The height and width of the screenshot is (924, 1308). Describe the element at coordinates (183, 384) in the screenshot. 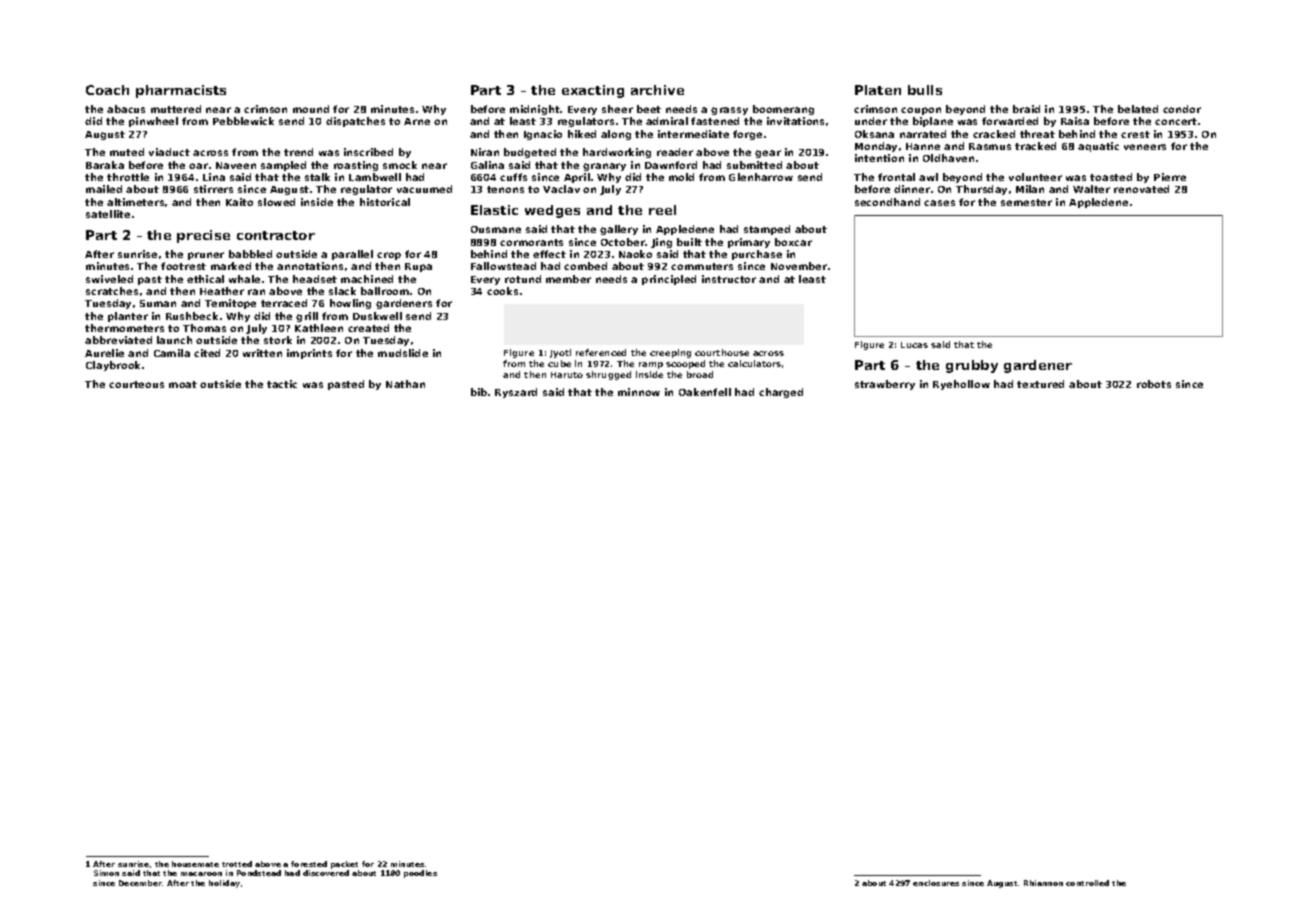

I see `moat` at that location.
